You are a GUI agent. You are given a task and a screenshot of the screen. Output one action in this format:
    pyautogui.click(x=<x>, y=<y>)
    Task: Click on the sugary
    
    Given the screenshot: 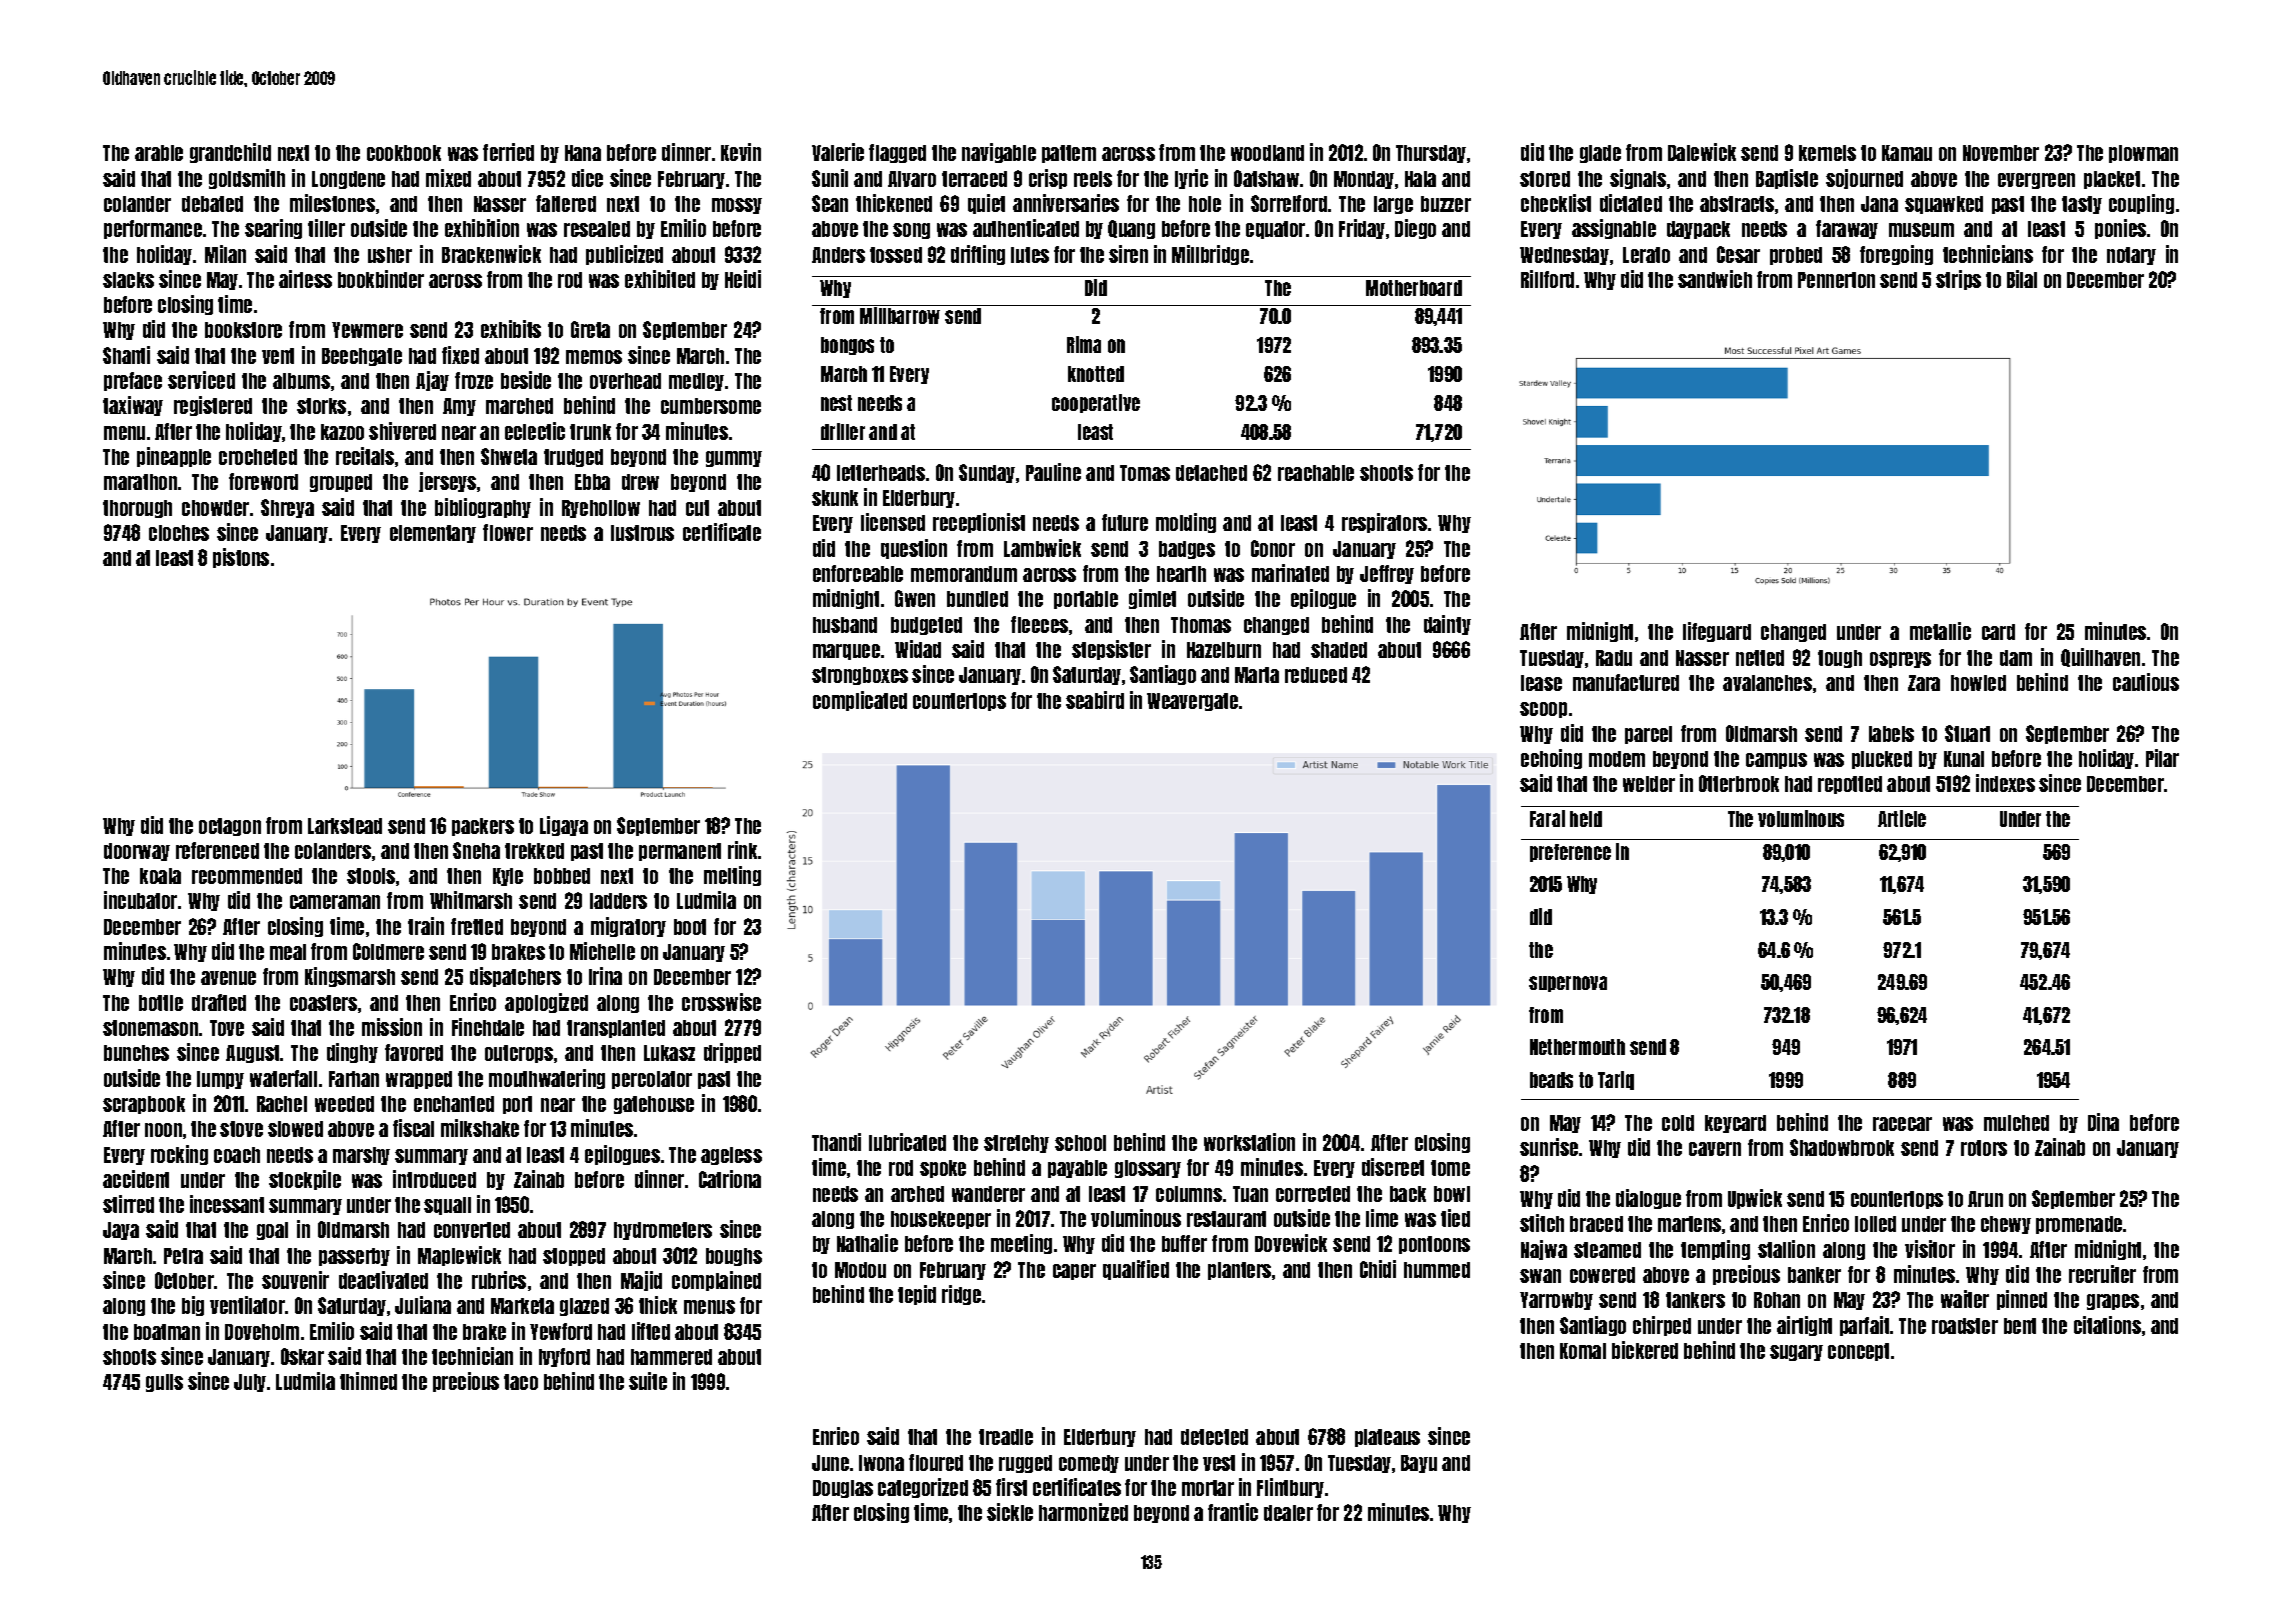 What is the action you would take?
    pyautogui.click(x=1796, y=1353)
